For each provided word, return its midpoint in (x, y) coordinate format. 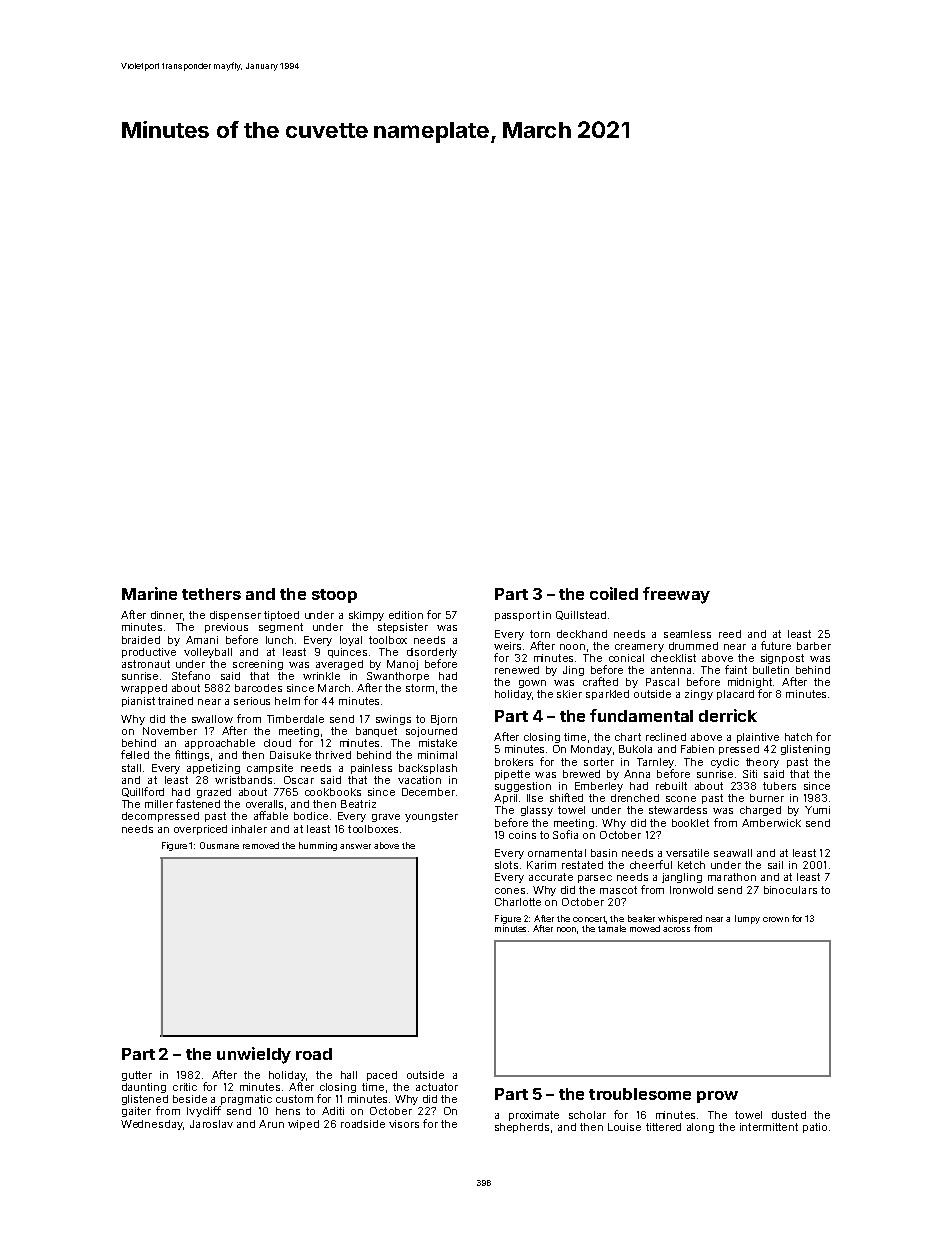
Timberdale (295, 719)
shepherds (522, 1128)
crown (776, 919)
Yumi (817, 810)
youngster (431, 817)
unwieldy (254, 1055)
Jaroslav (211, 1124)
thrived (333, 755)
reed (730, 634)
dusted (789, 1115)
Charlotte (518, 902)
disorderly (432, 653)
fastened (198, 803)
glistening (805, 750)
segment (281, 628)
